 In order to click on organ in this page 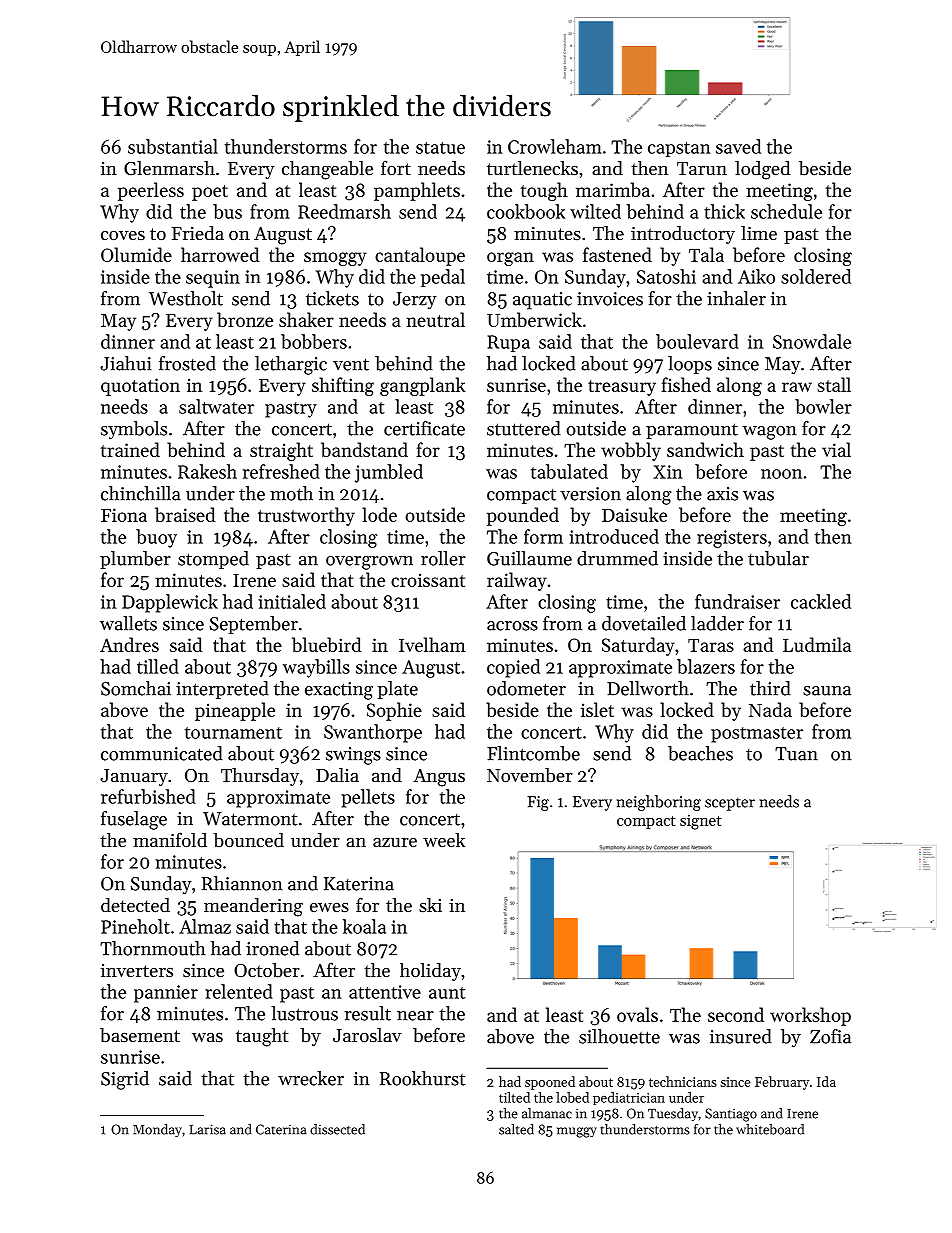, I will do `click(510, 259)`.
